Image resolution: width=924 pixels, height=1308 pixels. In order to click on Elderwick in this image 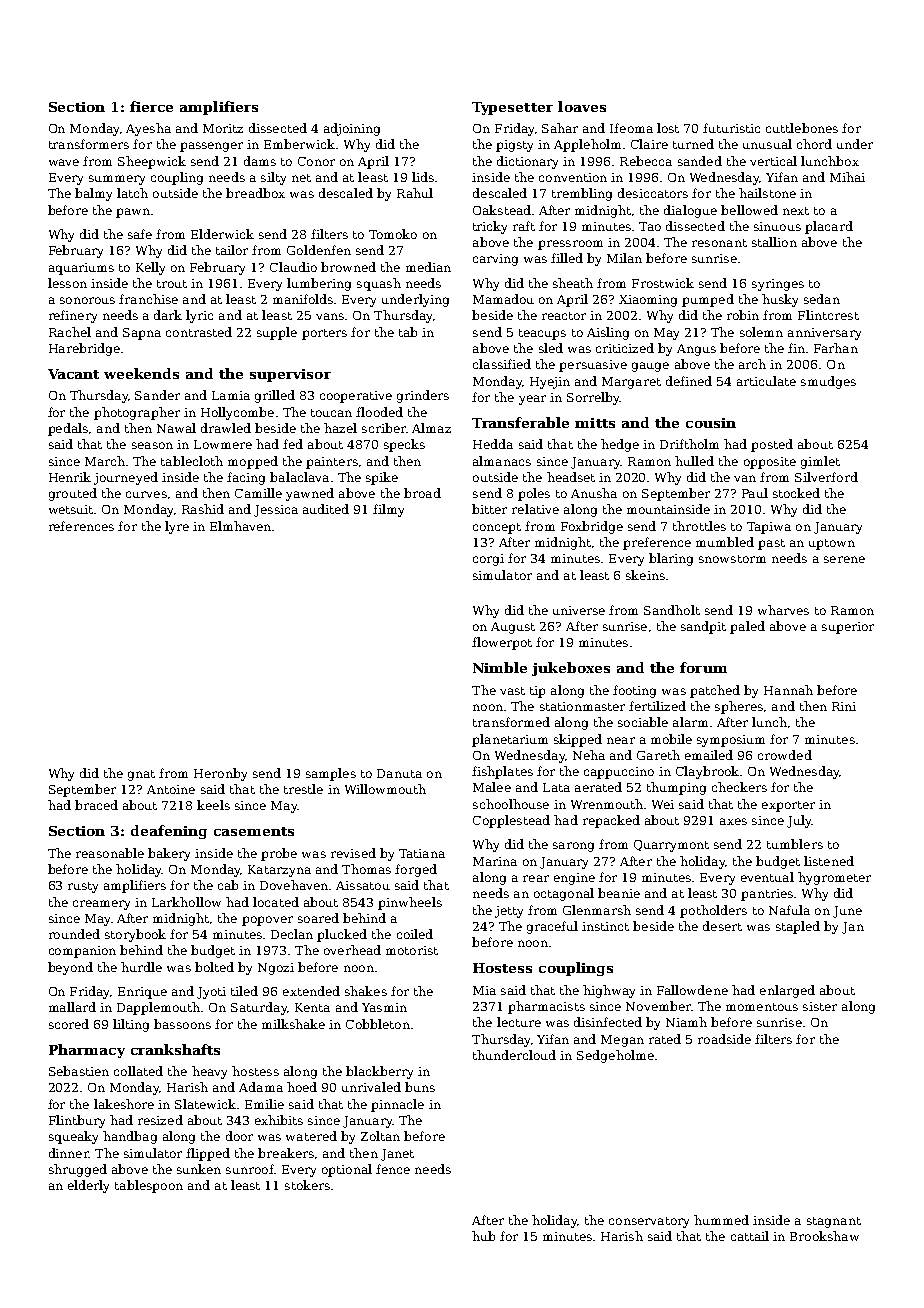, I will do `click(222, 234)`.
